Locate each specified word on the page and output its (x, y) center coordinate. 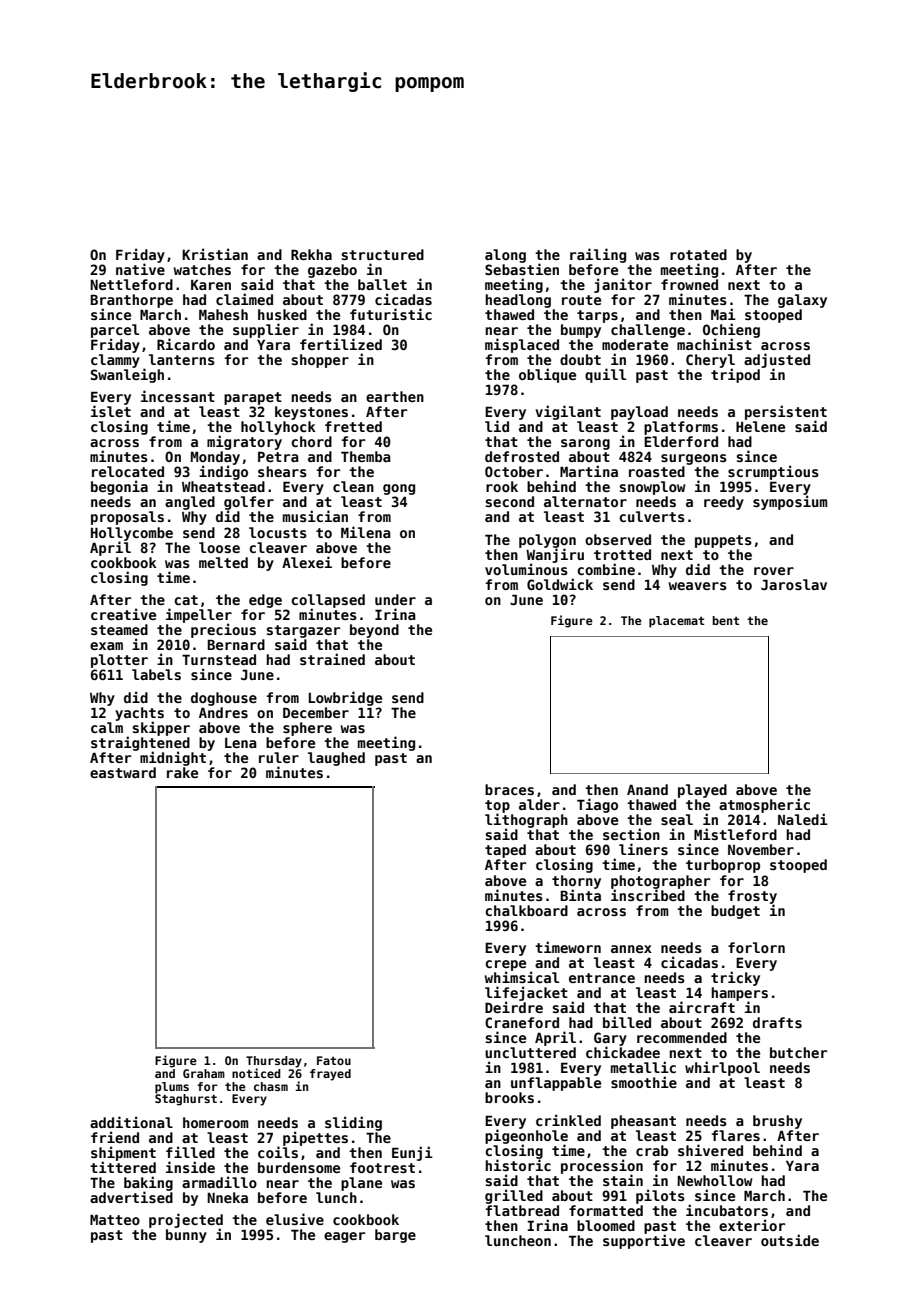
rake (182, 772)
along (505, 256)
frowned (689, 284)
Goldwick (560, 584)
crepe (505, 965)
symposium (790, 503)
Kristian (215, 254)
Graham (204, 1073)
